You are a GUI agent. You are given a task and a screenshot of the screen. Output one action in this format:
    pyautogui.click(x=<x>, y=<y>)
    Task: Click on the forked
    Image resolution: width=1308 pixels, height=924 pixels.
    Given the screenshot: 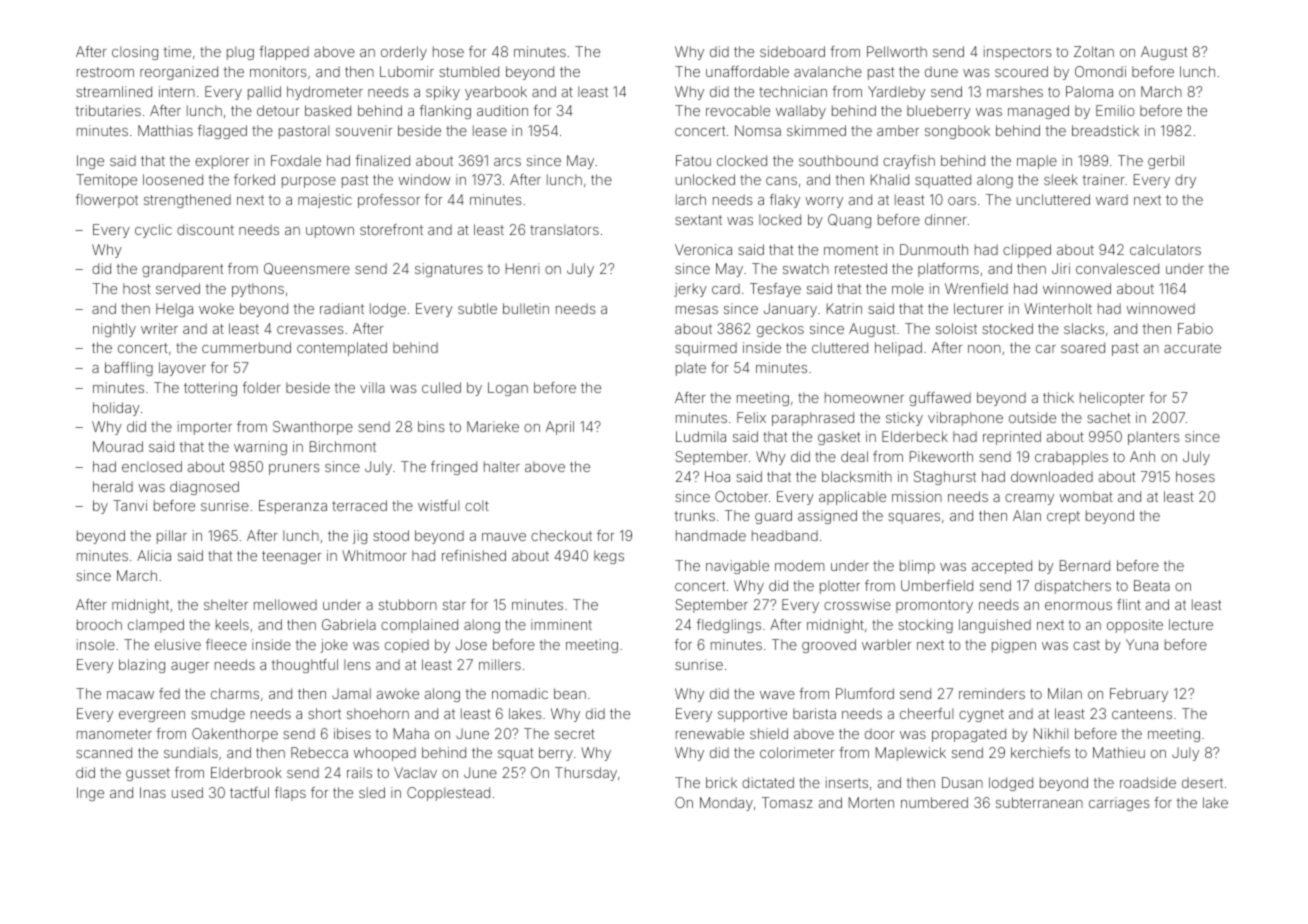 What is the action you would take?
    pyautogui.click(x=254, y=179)
